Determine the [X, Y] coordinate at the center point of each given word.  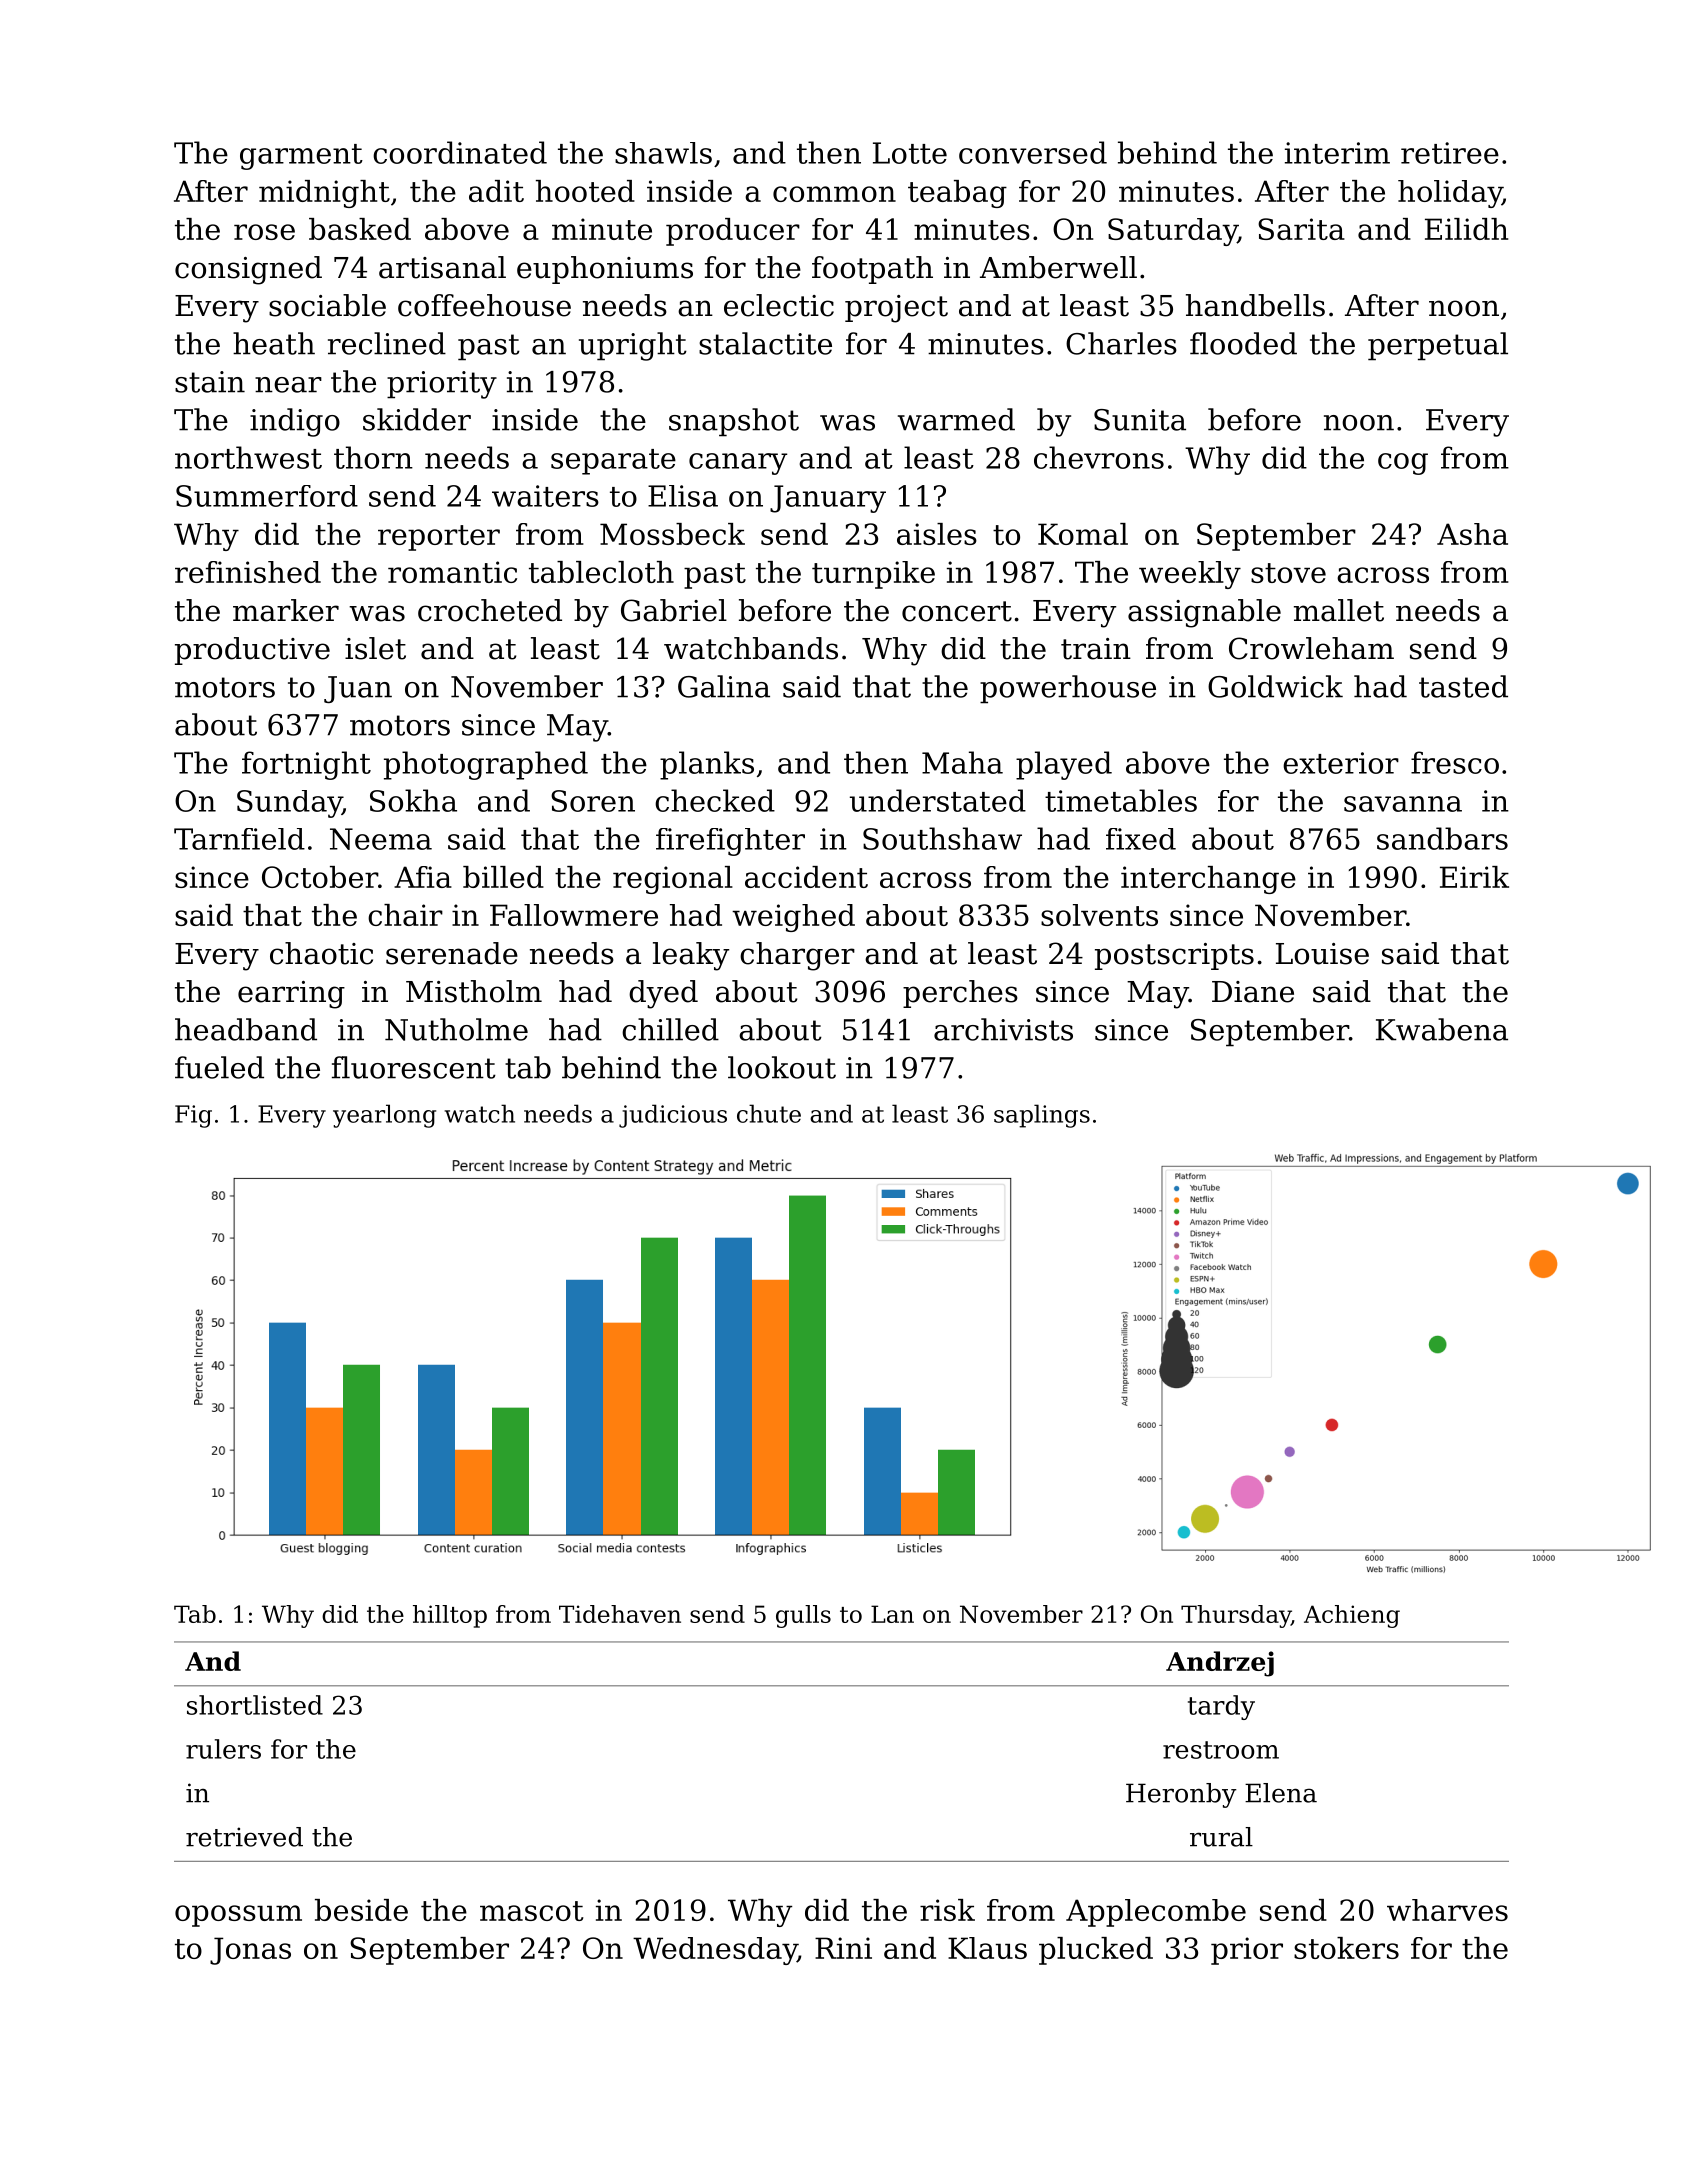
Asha [1472, 534]
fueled [219, 1067]
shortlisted [255, 1705]
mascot [532, 1911]
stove [1288, 573]
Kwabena [1442, 1029]
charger [797, 956]
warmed [956, 419]
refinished [248, 572]
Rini [843, 1948]
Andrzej [1220, 1664]
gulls [803, 1616]
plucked [1096, 1951]
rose [264, 232]
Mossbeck [672, 534]
